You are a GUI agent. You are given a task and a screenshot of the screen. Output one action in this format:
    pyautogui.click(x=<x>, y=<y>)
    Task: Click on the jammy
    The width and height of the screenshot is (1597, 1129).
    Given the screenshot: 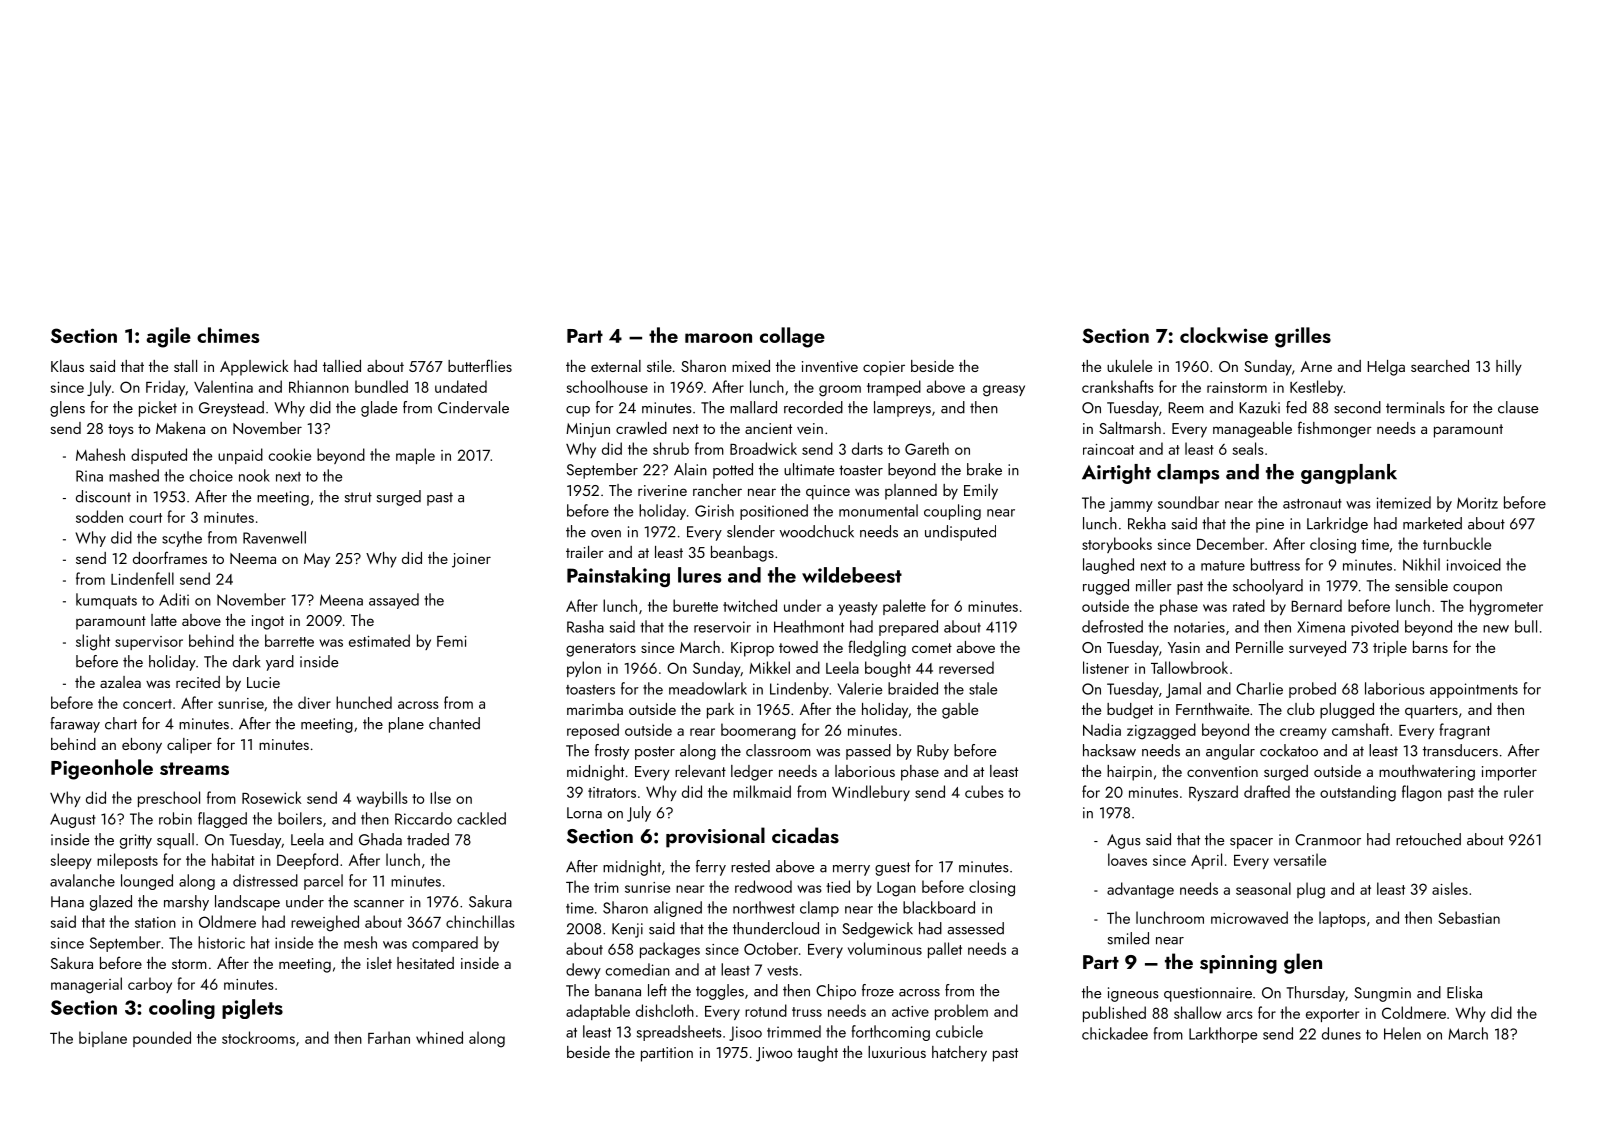 What is the action you would take?
    pyautogui.click(x=1131, y=504)
